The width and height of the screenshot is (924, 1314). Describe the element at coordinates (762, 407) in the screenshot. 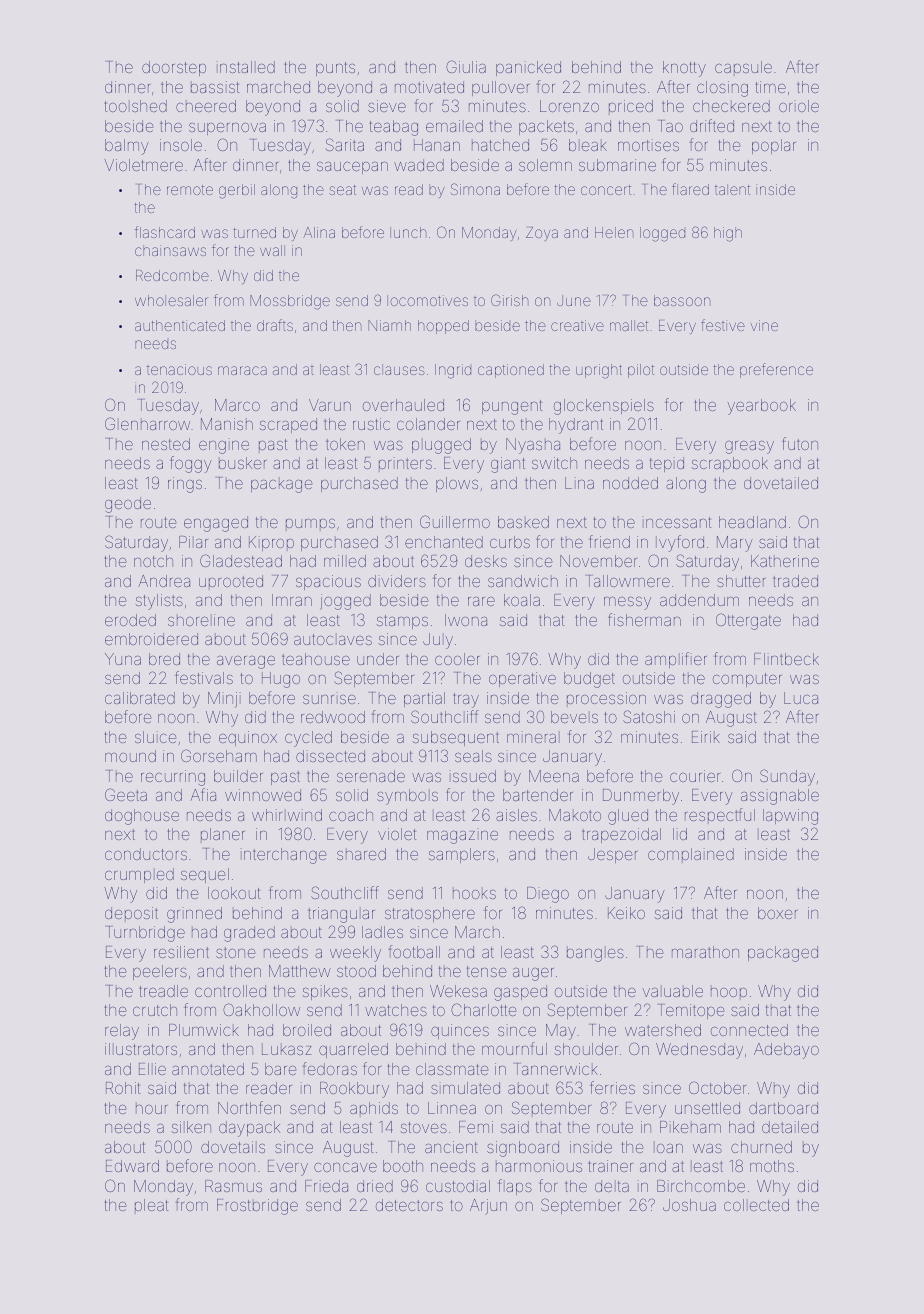

I see `yearbook` at that location.
